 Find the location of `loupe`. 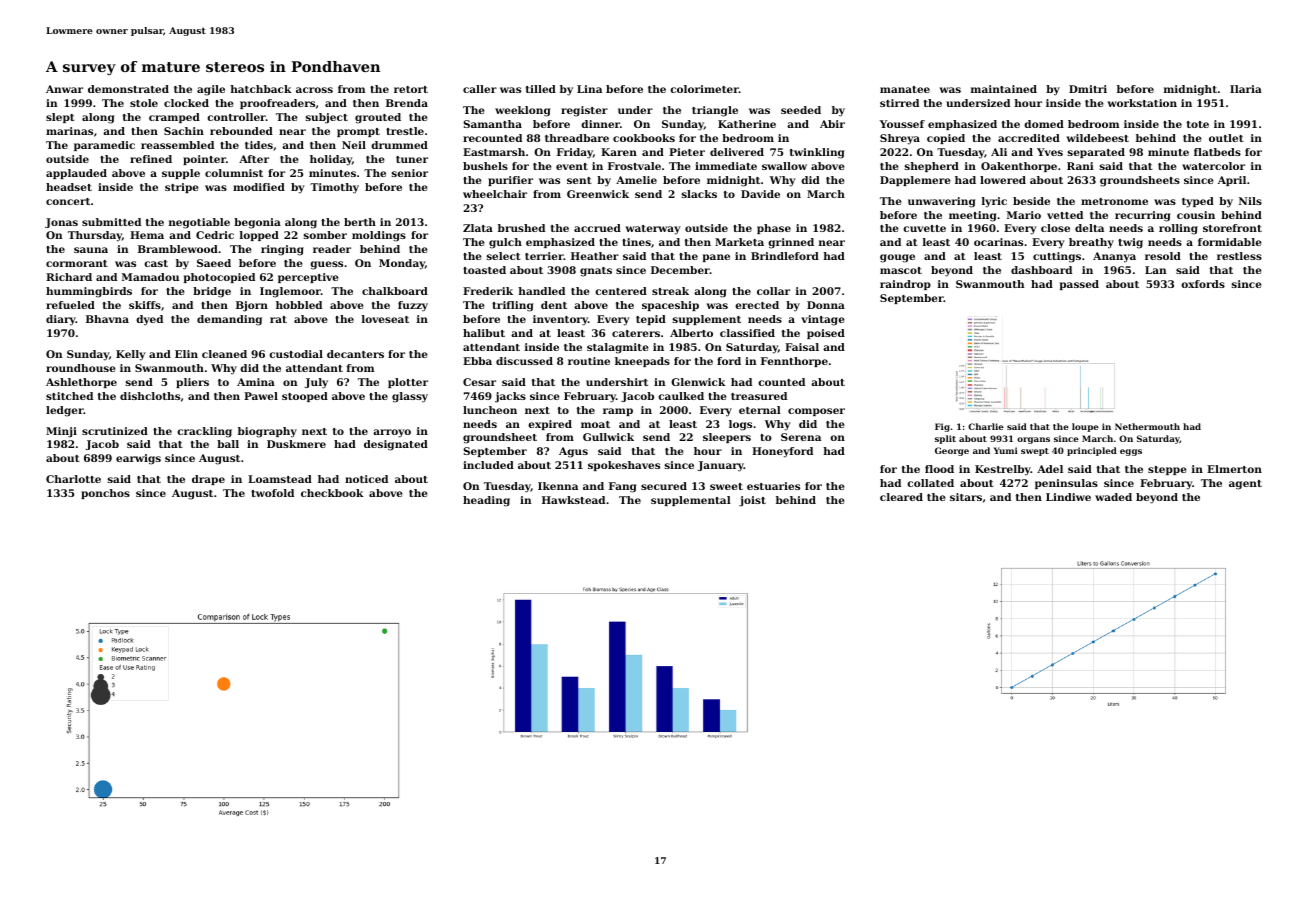

loupe is located at coordinates (1085, 427).
